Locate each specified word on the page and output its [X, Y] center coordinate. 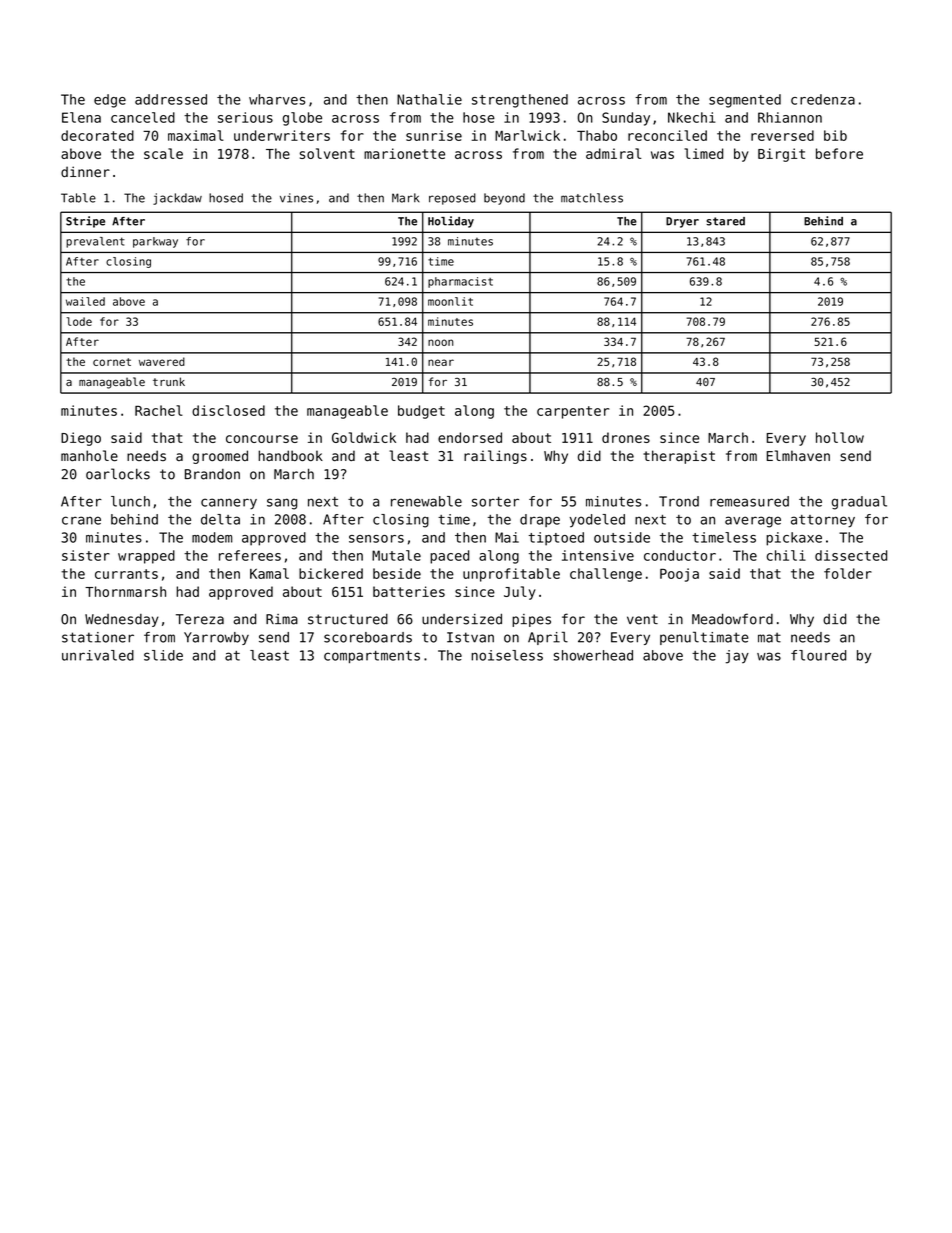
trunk [169, 381]
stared [725, 221]
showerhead [593, 655]
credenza [823, 99]
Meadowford [732, 619]
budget [421, 412]
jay [737, 657]
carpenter [573, 412]
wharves [277, 99]
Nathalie [429, 99]
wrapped [146, 557]
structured [348, 619]
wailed [85, 301]
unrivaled [98, 655]
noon [440, 342]
